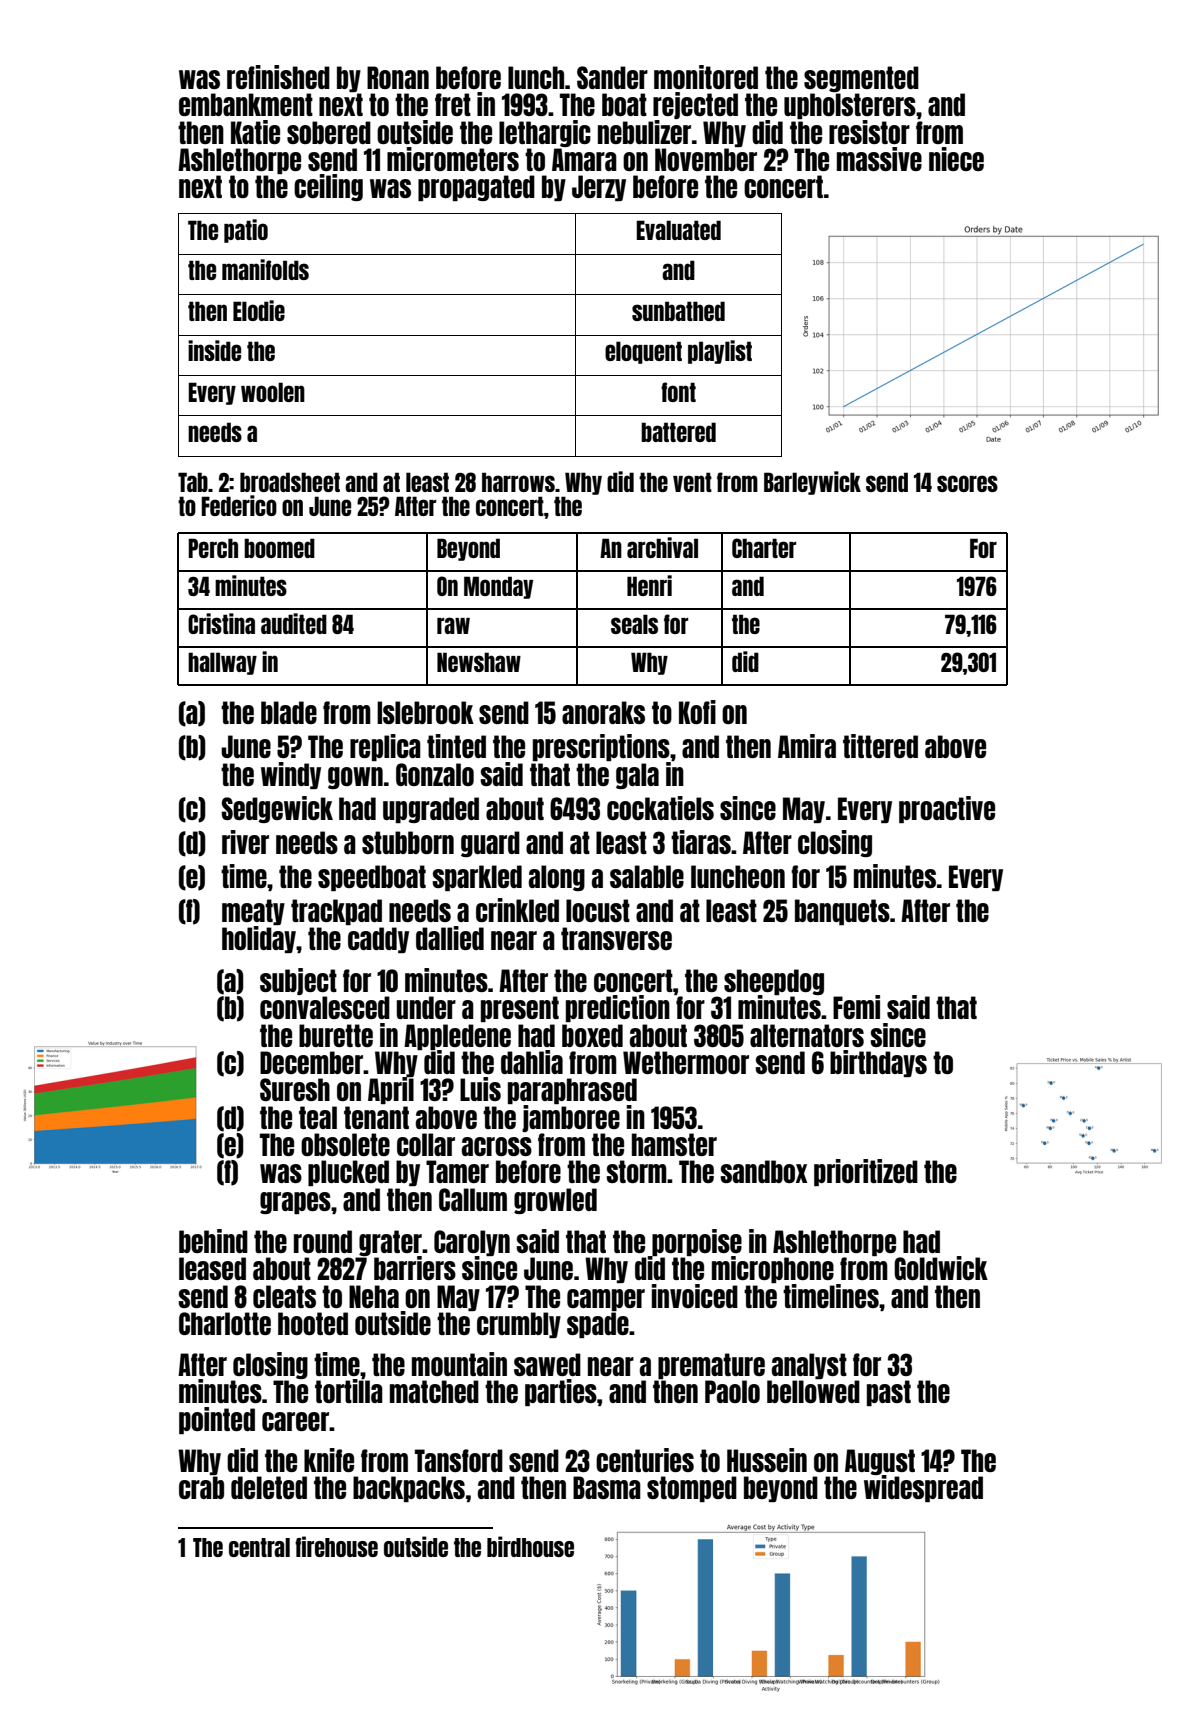 Image resolution: width=1185 pixels, height=1717 pixels. What do you see at coordinates (711, 1366) in the screenshot?
I see `premature` at bounding box center [711, 1366].
